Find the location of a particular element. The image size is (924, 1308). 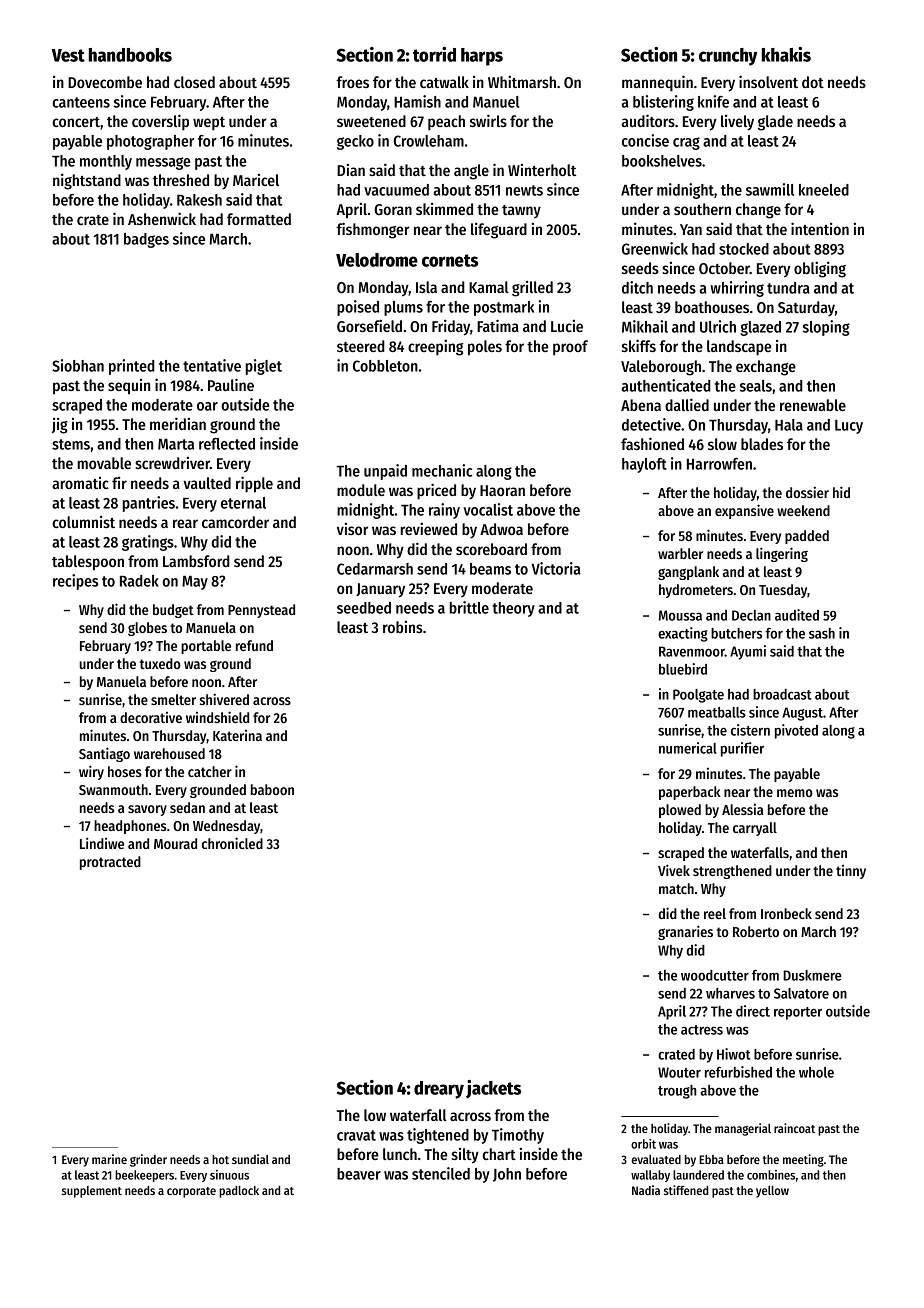

module is located at coordinates (361, 490).
